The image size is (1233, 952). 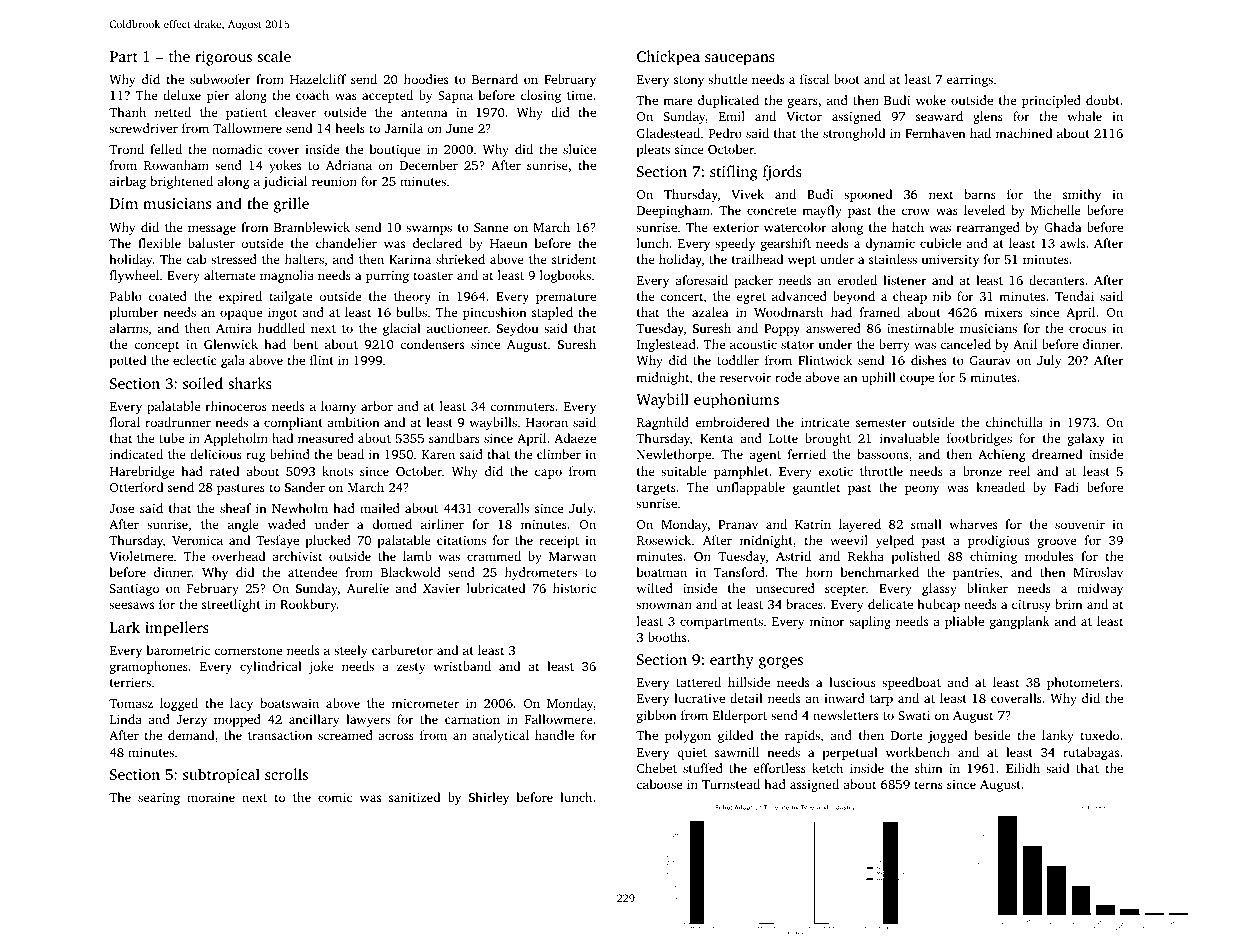 I want to click on barometric, so click(x=178, y=650).
